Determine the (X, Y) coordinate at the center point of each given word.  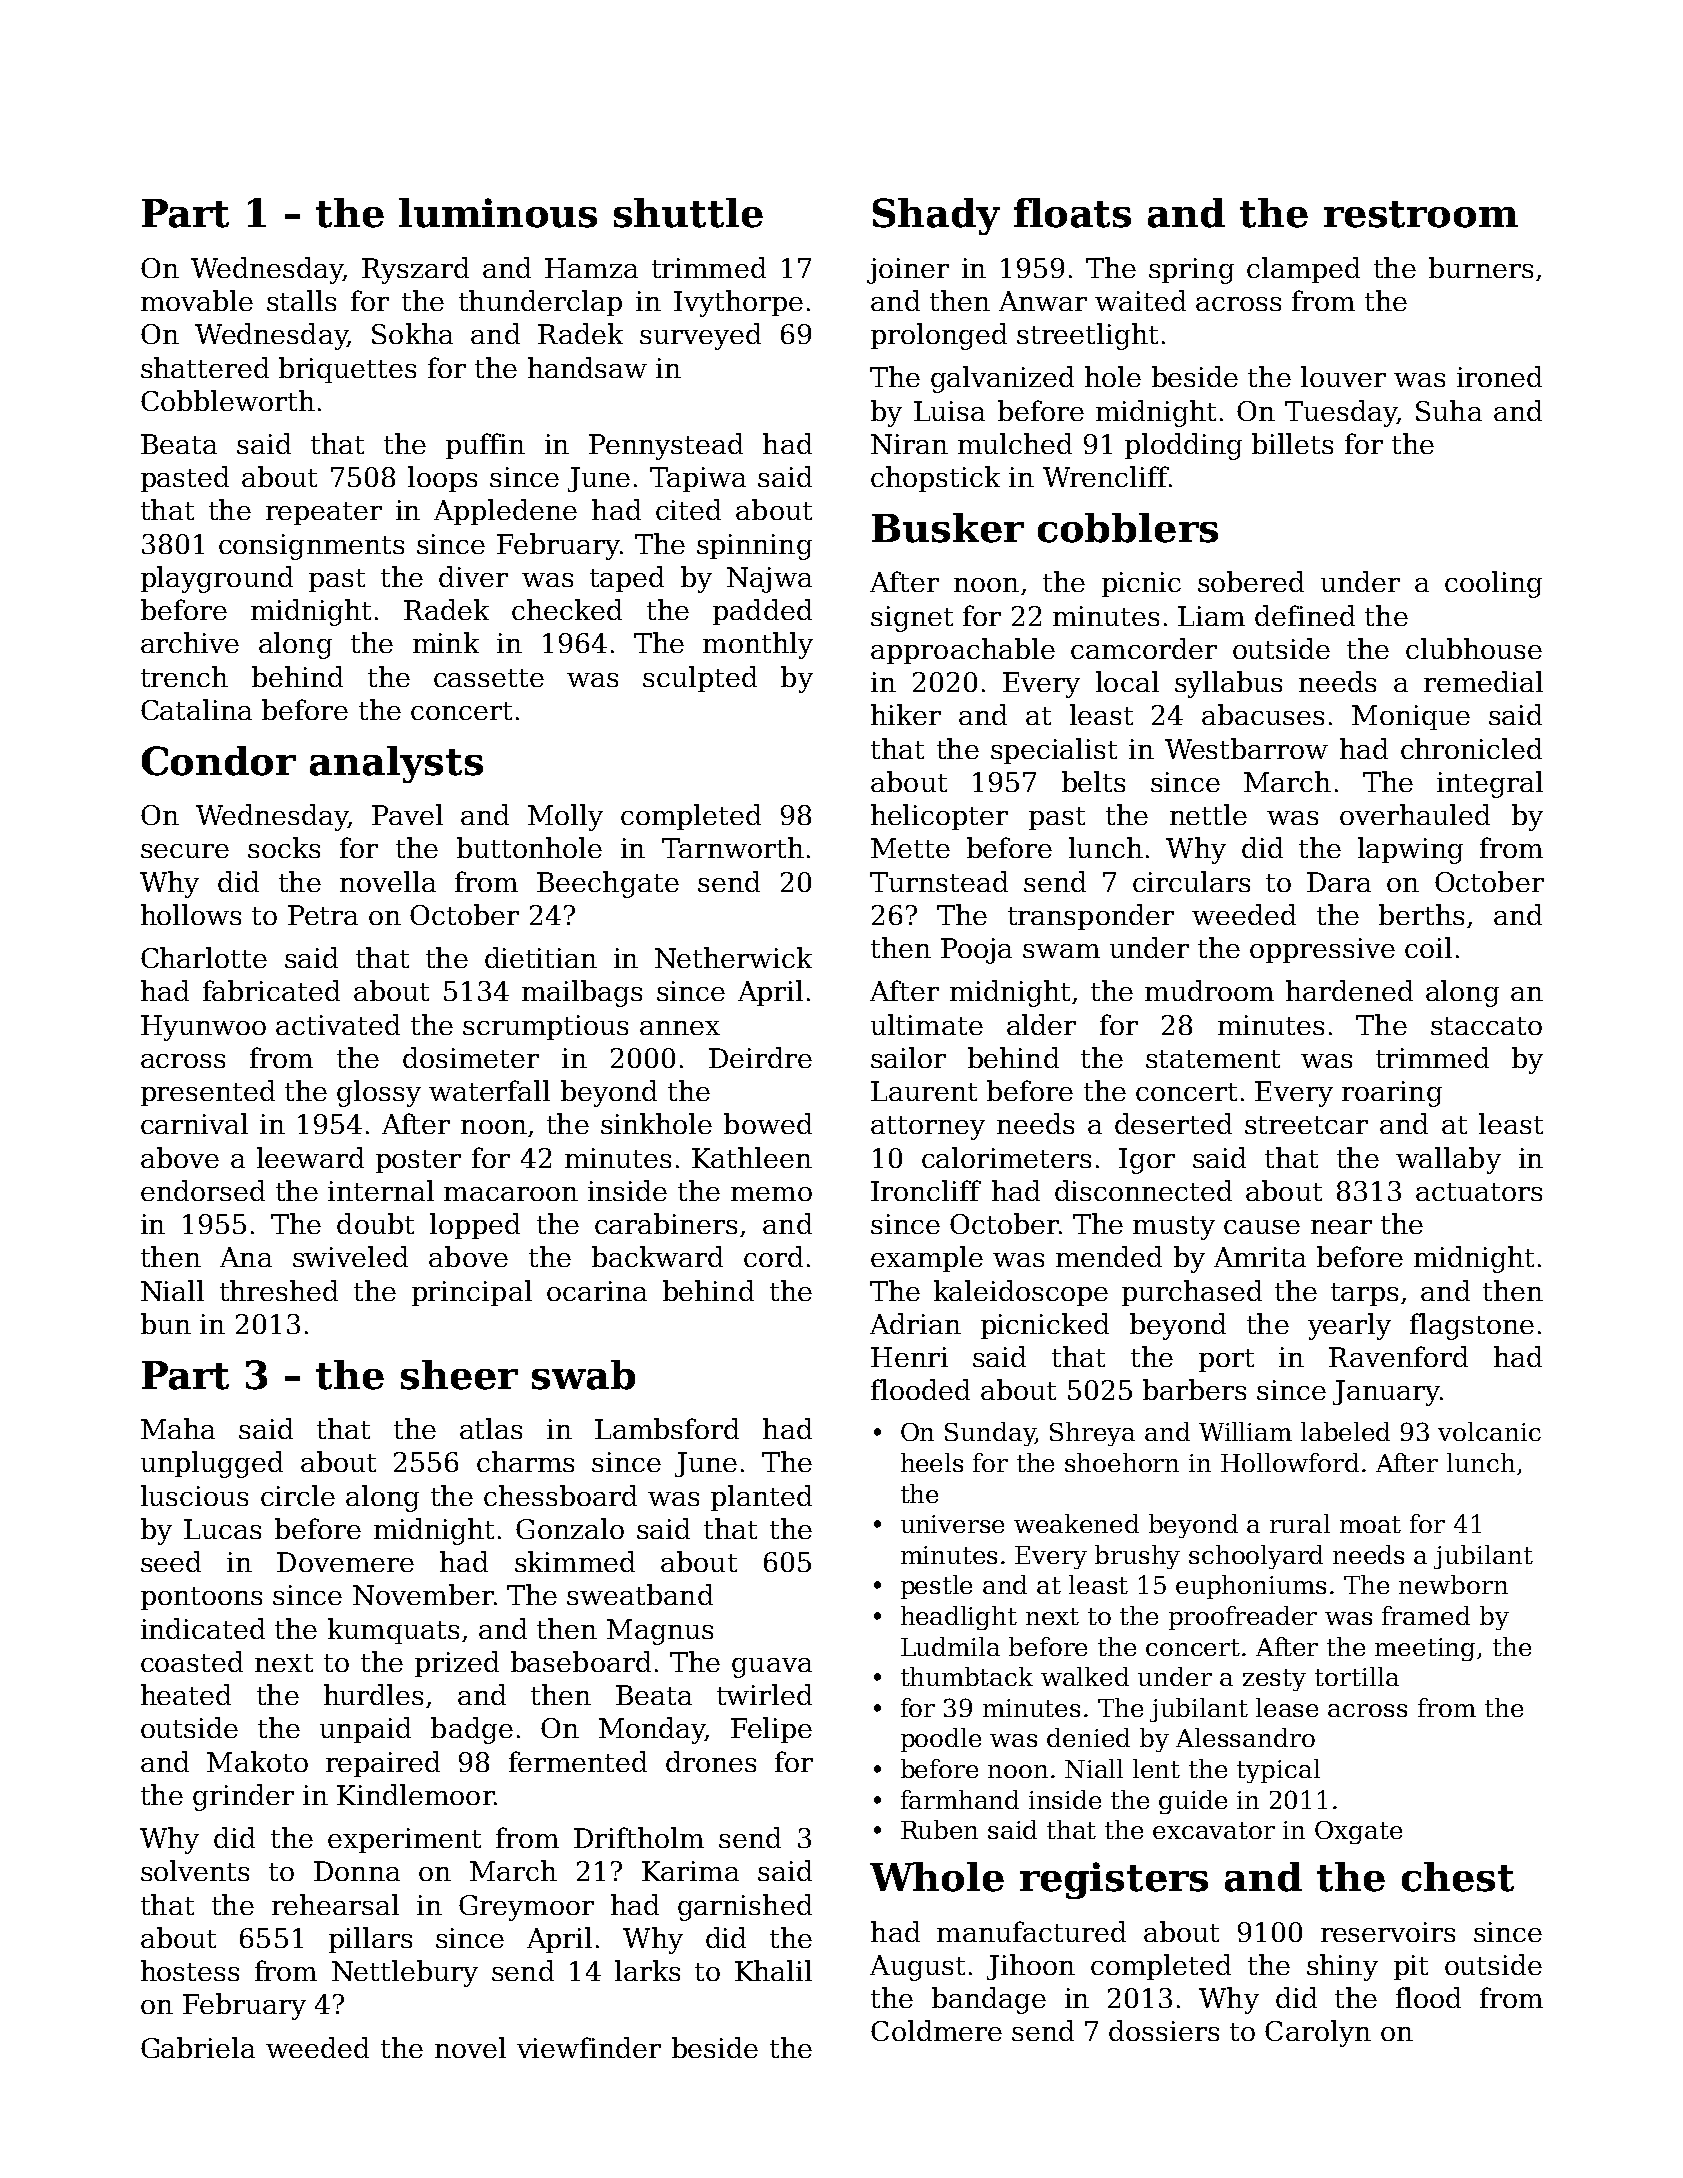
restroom (1421, 214)
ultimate (927, 1024)
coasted (192, 1661)
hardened (1349, 990)
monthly (758, 645)
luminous (498, 213)
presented (208, 1093)
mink (446, 642)
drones (711, 1761)
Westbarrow (1246, 748)
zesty (1274, 1680)
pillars (370, 1940)
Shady (936, 216)
